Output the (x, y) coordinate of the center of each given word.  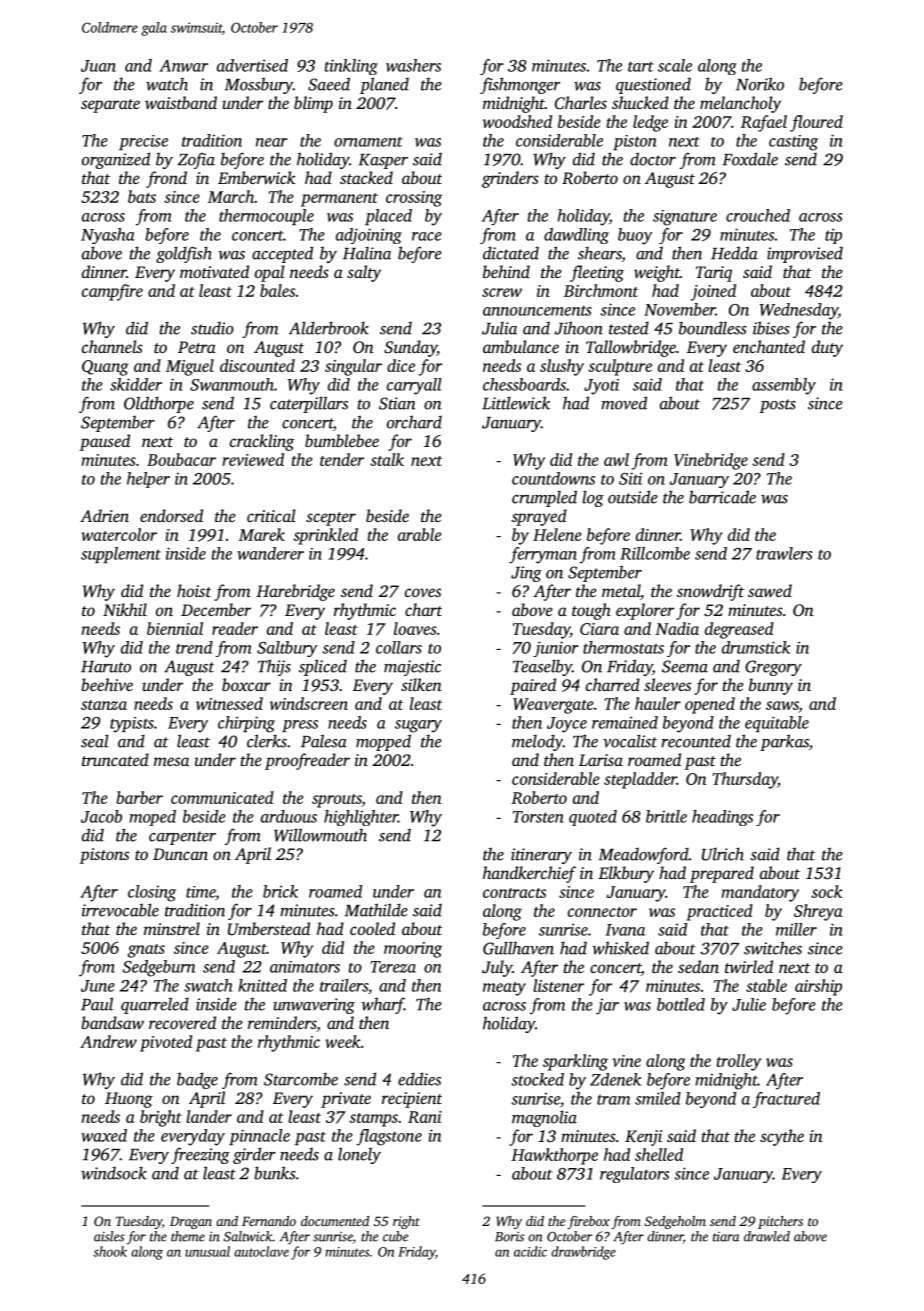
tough (591, 611)
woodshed (517, 121)
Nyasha (108, 236)
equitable (777, 724)
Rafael (764, 123)
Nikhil (125, 609)
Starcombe (301, 1079)
